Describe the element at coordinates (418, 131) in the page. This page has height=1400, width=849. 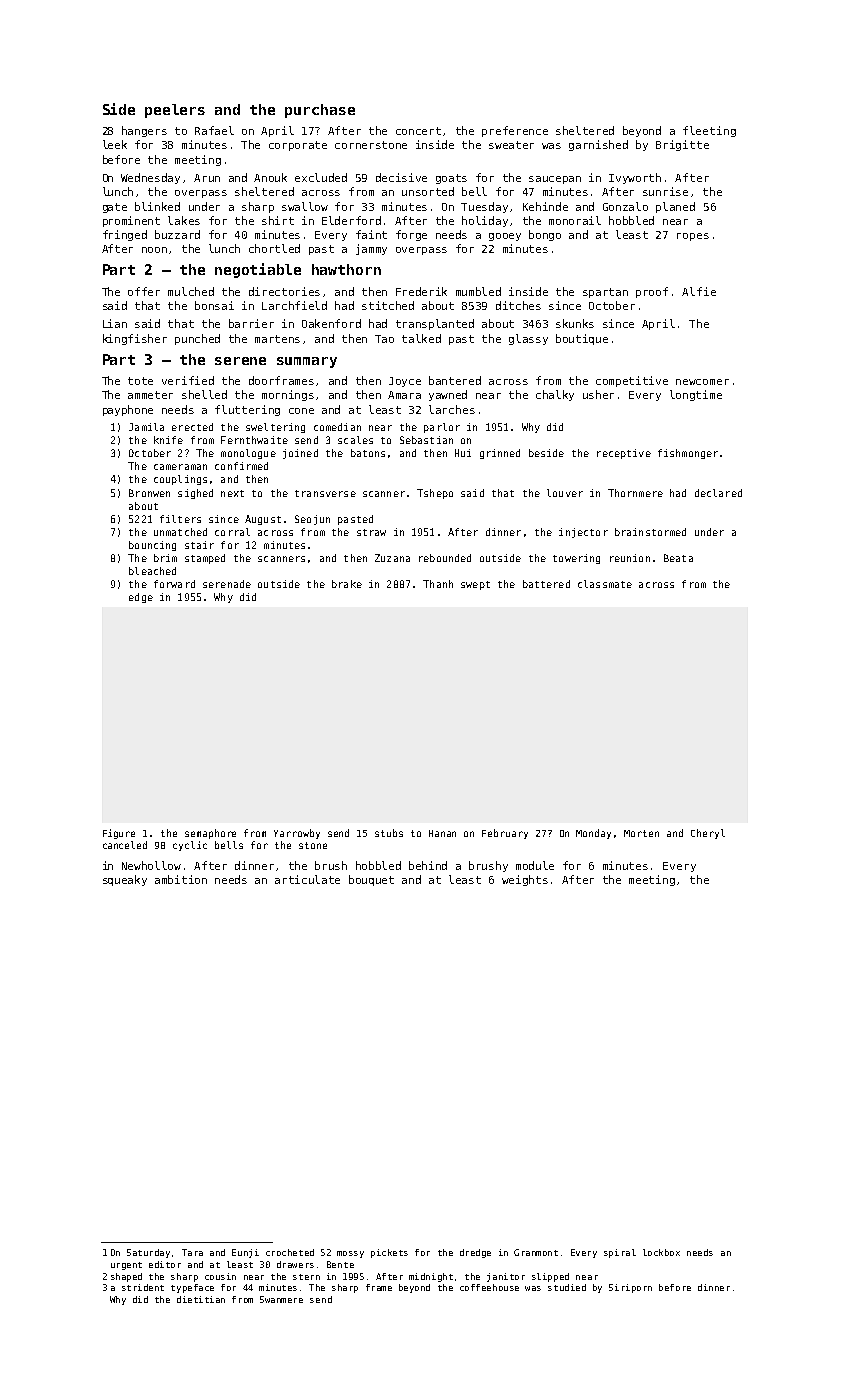
I see `concert` at that location.
